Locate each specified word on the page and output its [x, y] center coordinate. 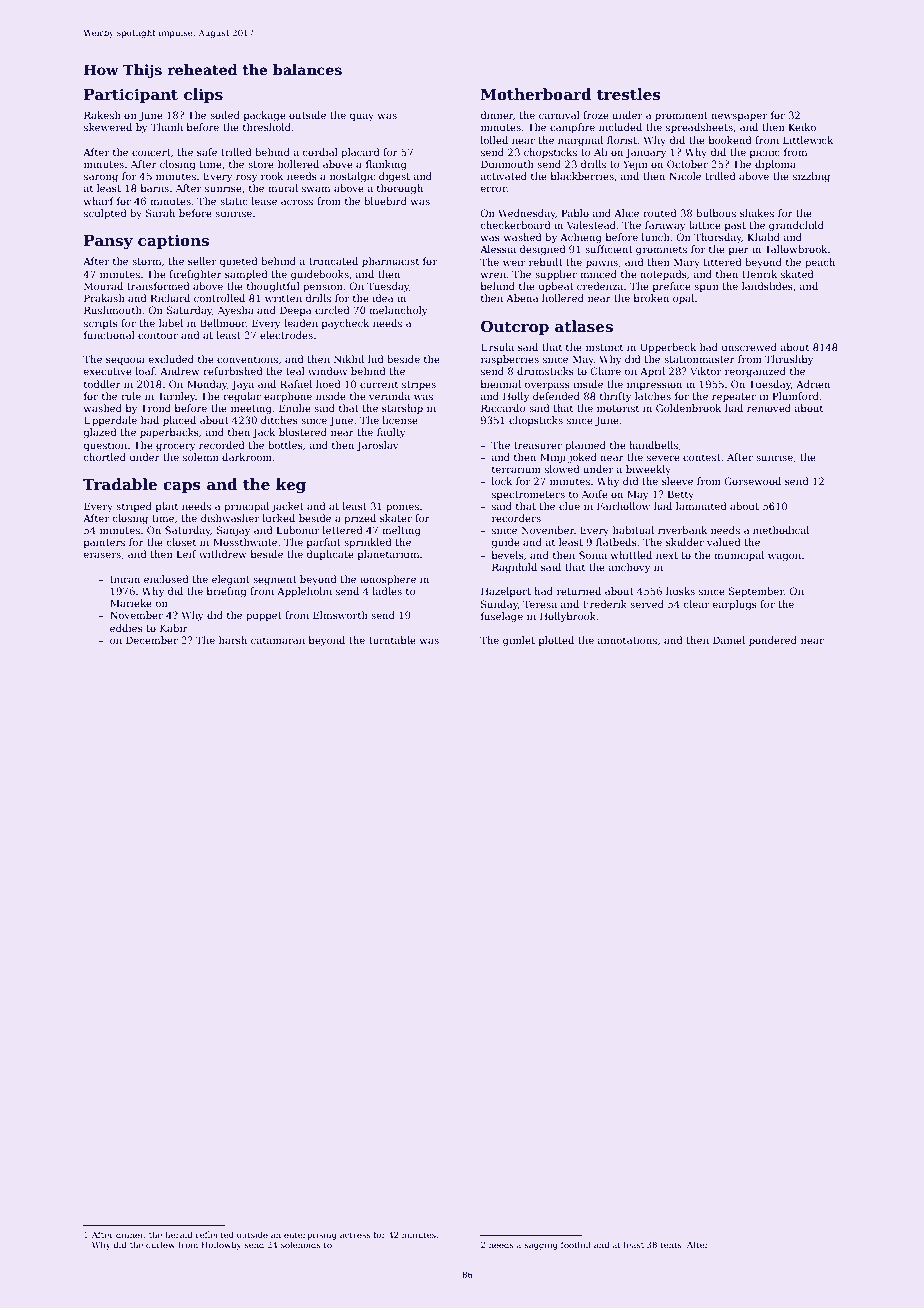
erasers [102, 555]
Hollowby [221, 1245]
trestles [629, 94]
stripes [419, 385]
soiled [225, 115]
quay [361, 117]
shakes [757, 213]
